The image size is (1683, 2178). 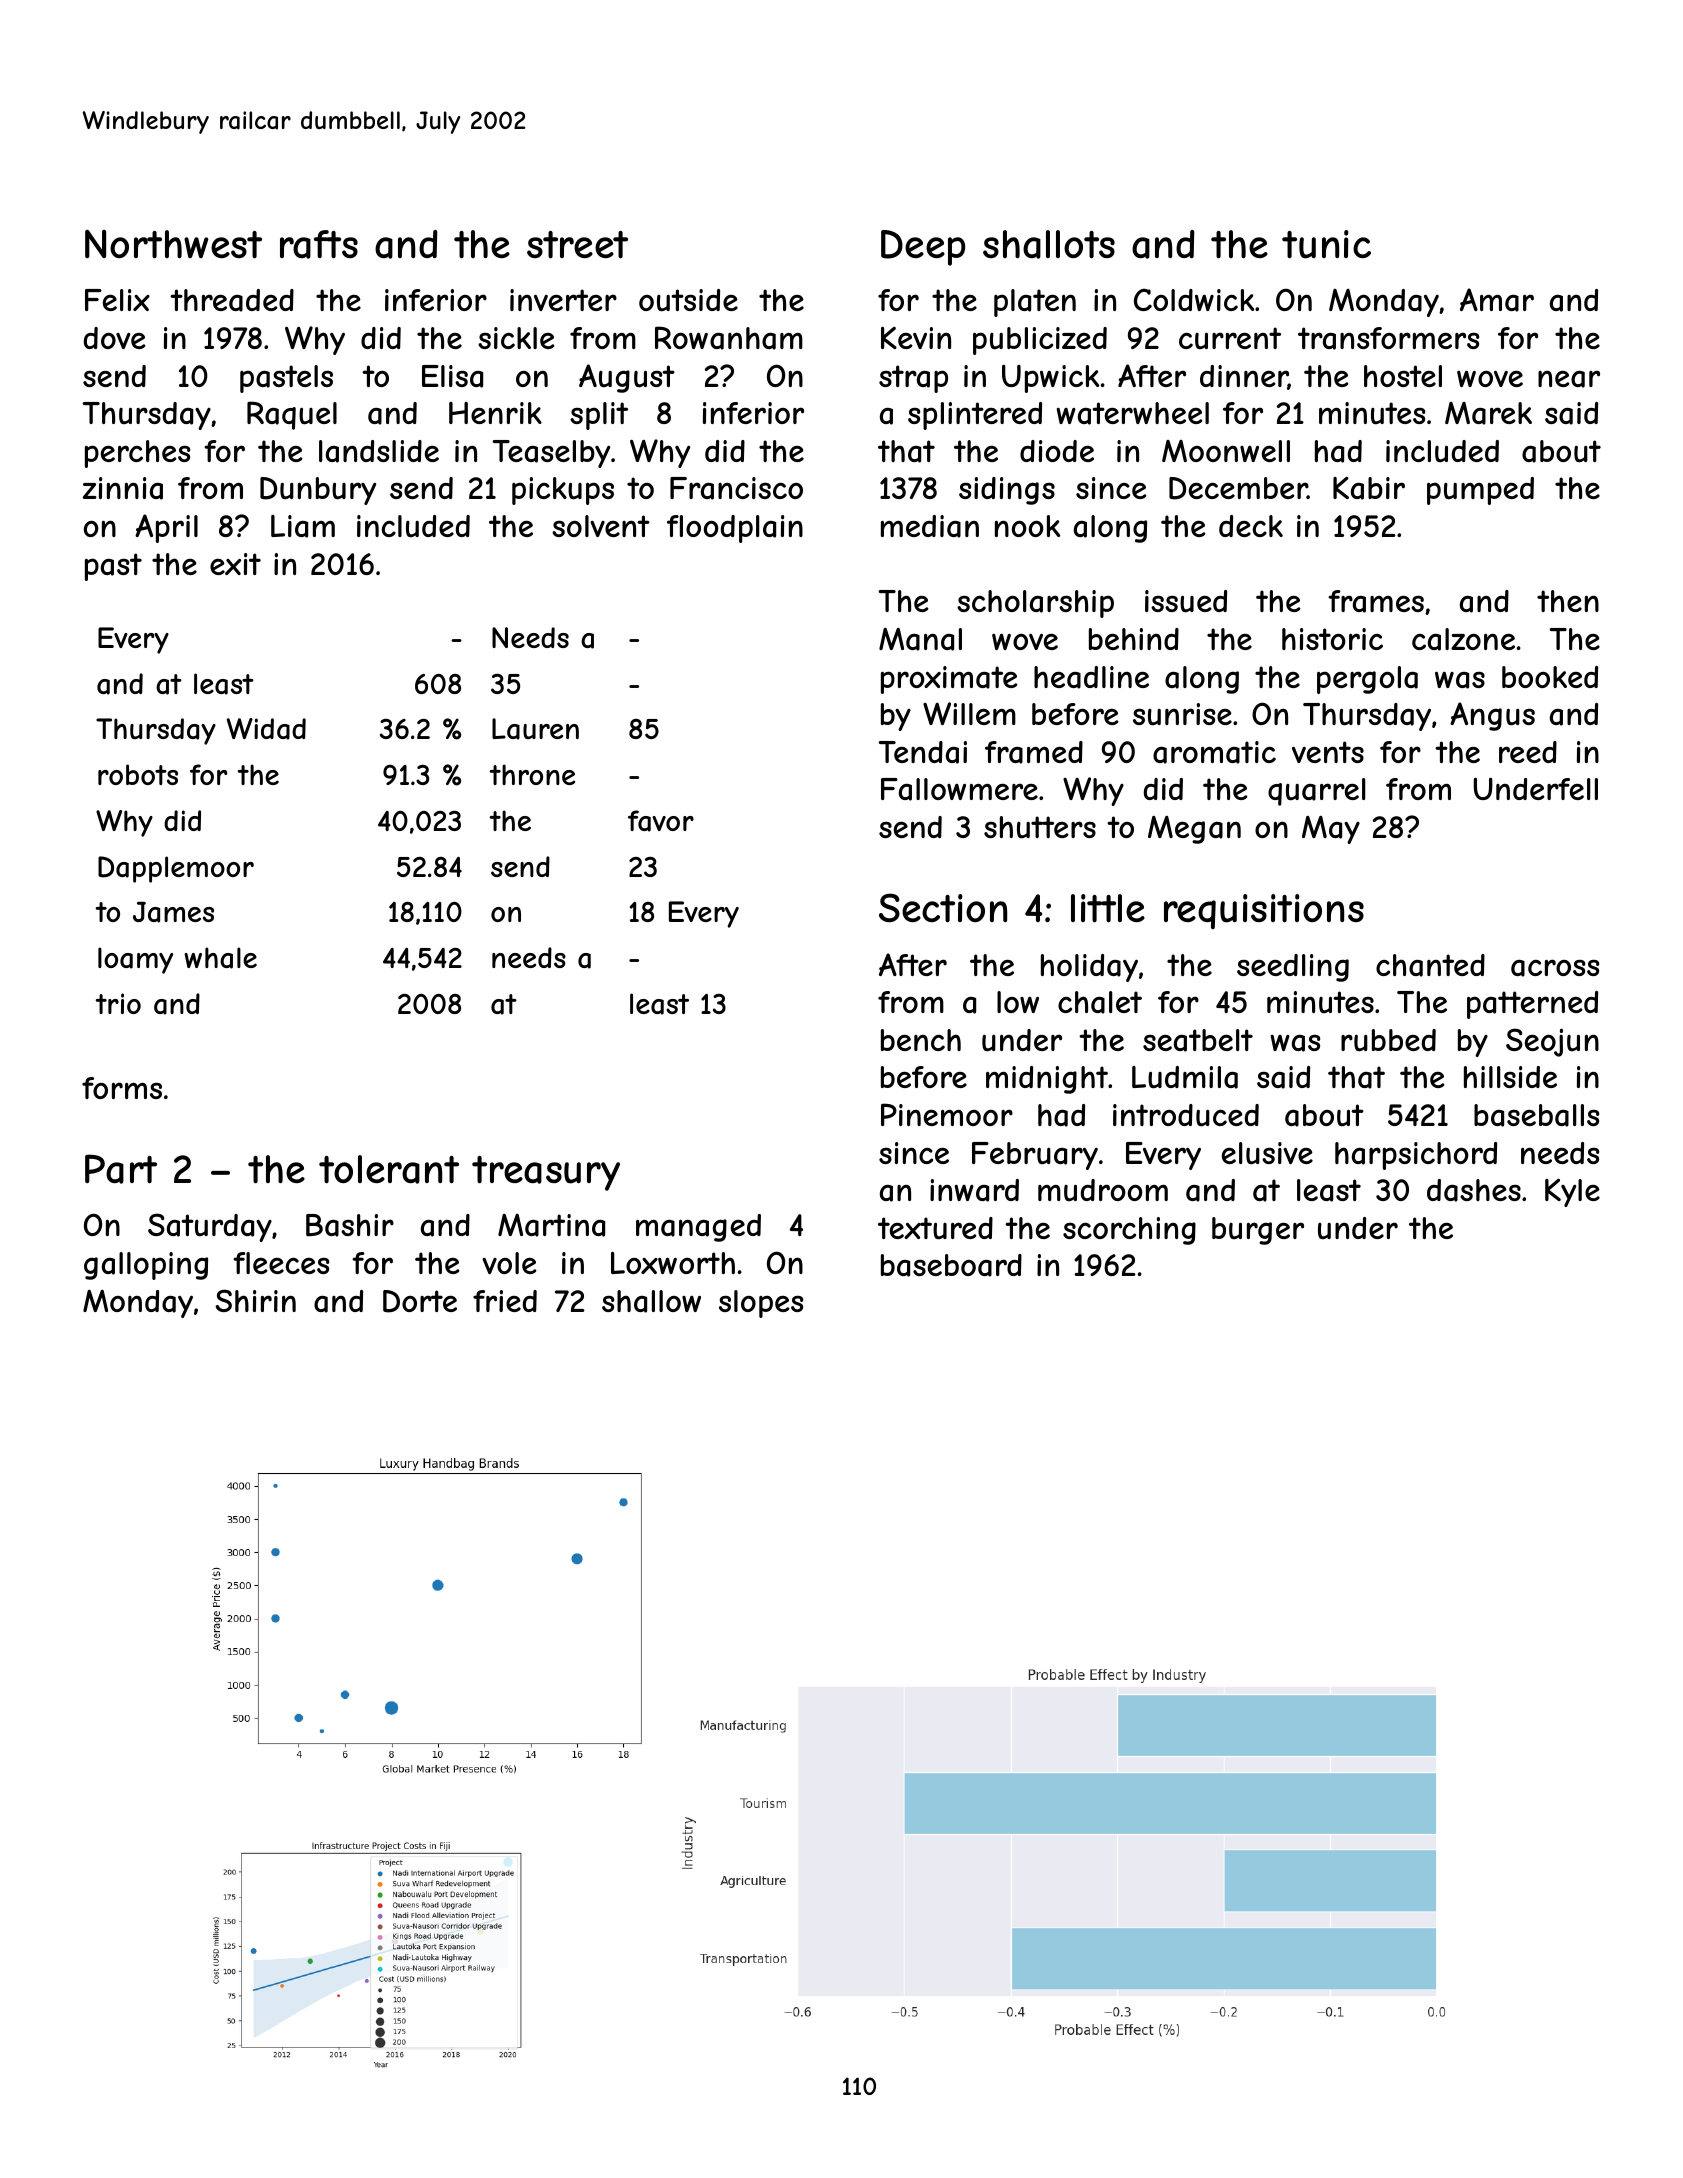 What do you see at coordinates (546, 1173) in the page?
I see `treasury` at bounding box center [546, 1173].
